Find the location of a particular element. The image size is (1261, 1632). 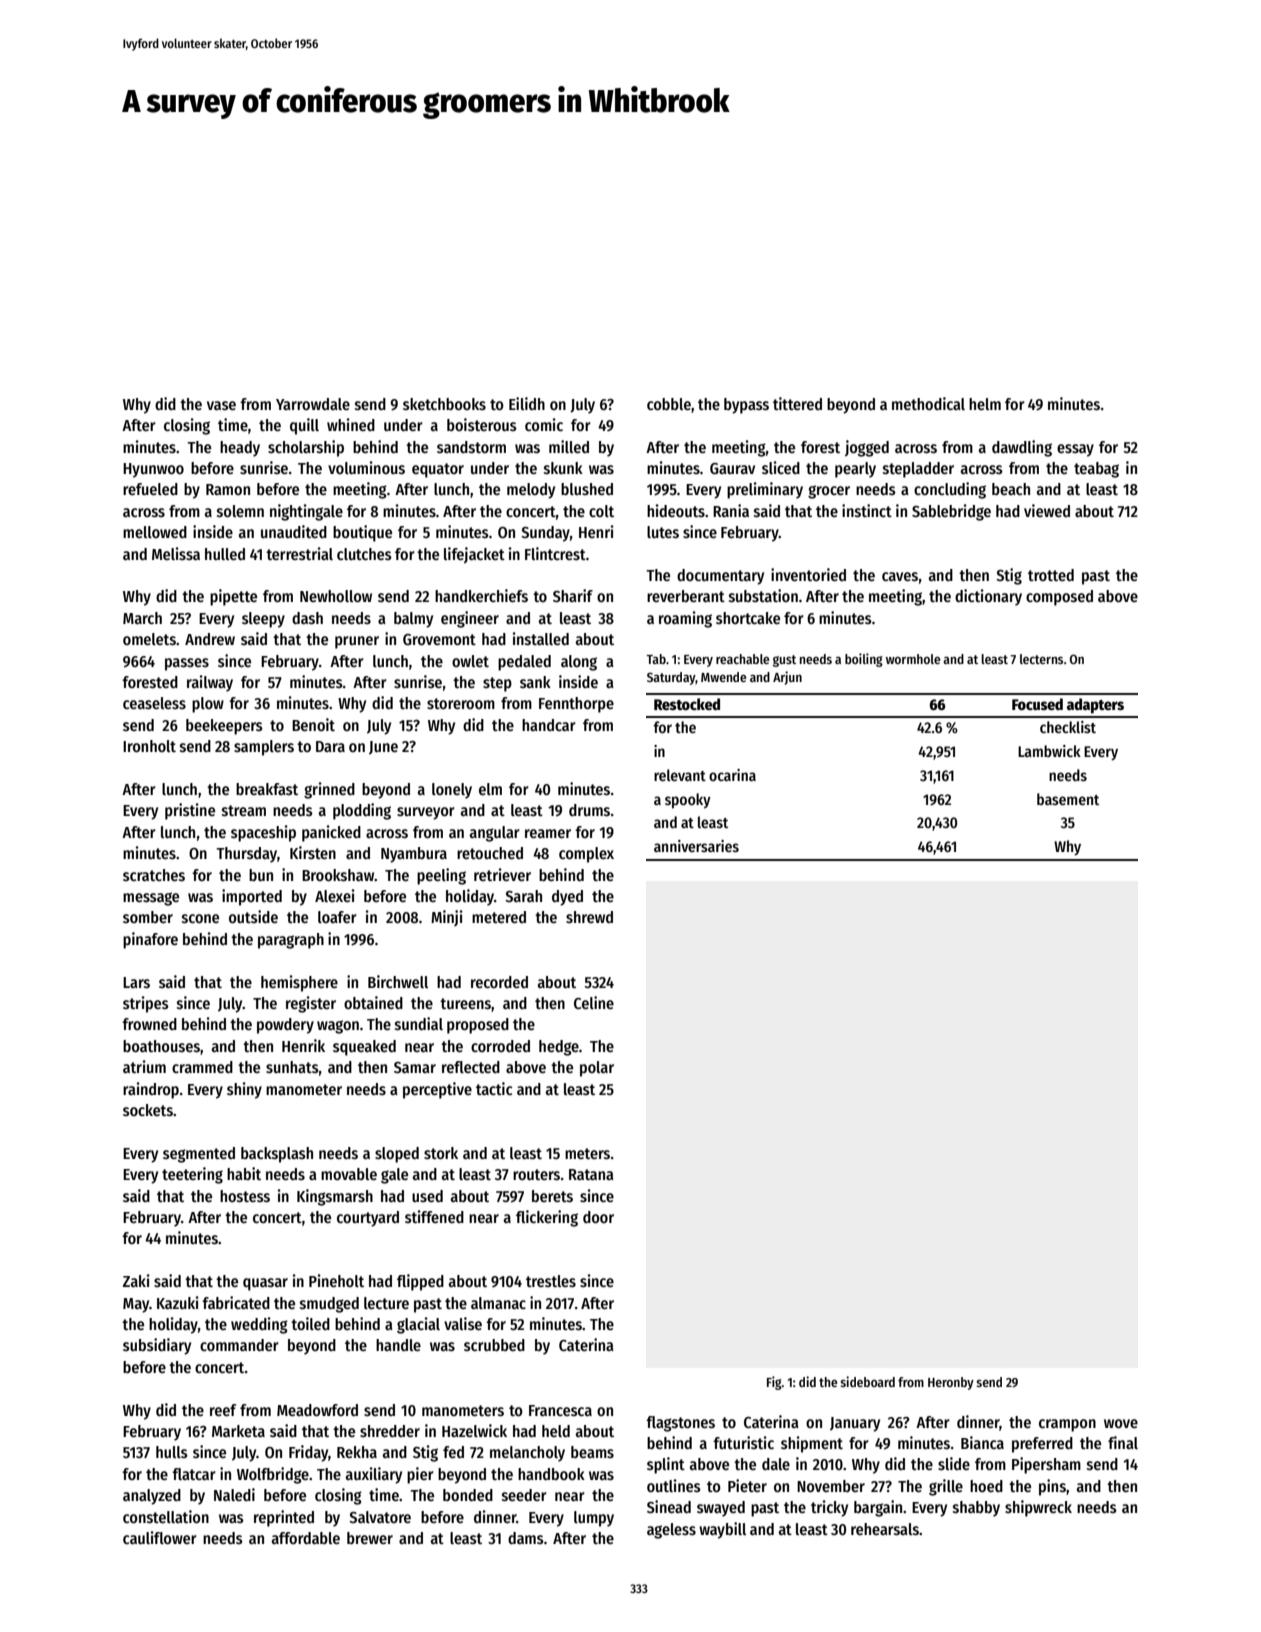

teabag is located at coordinates (1096, 470).
